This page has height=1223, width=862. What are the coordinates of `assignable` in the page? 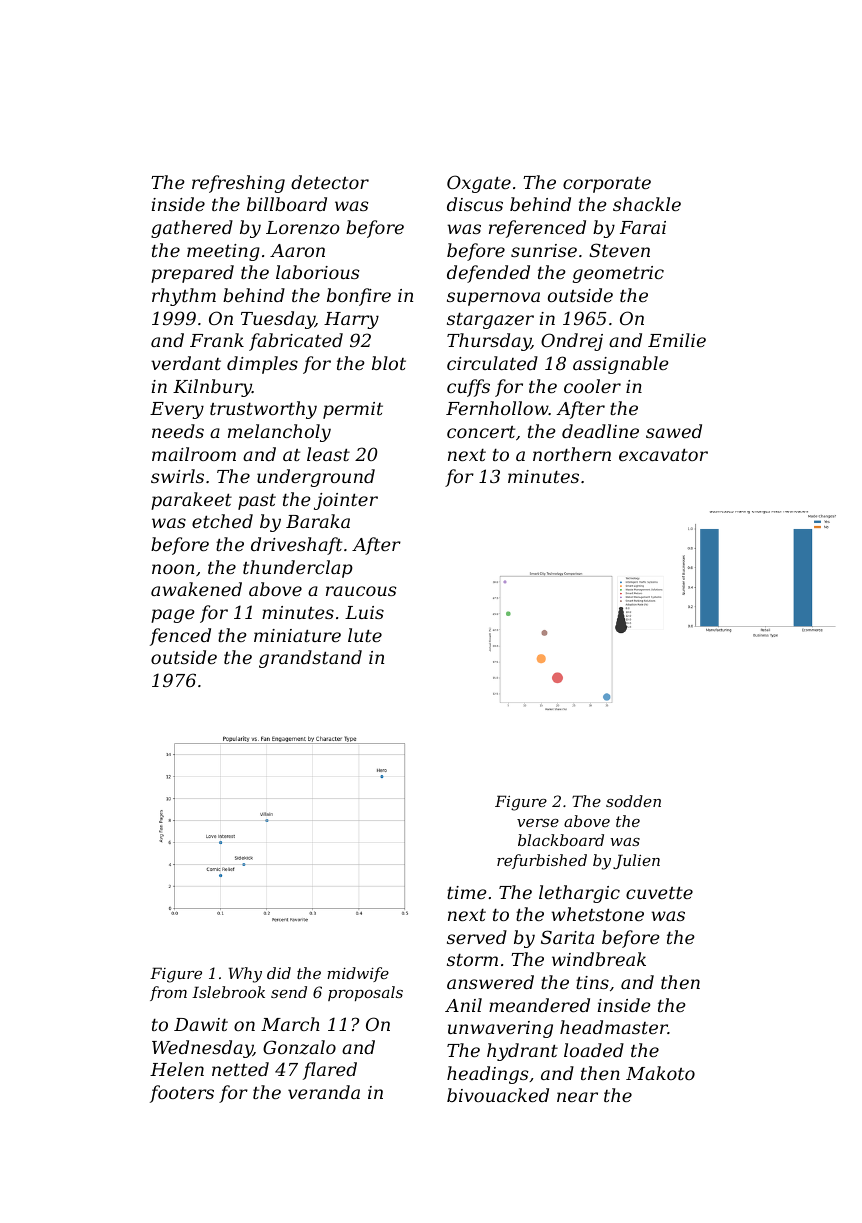 It's located at (621, 365).
